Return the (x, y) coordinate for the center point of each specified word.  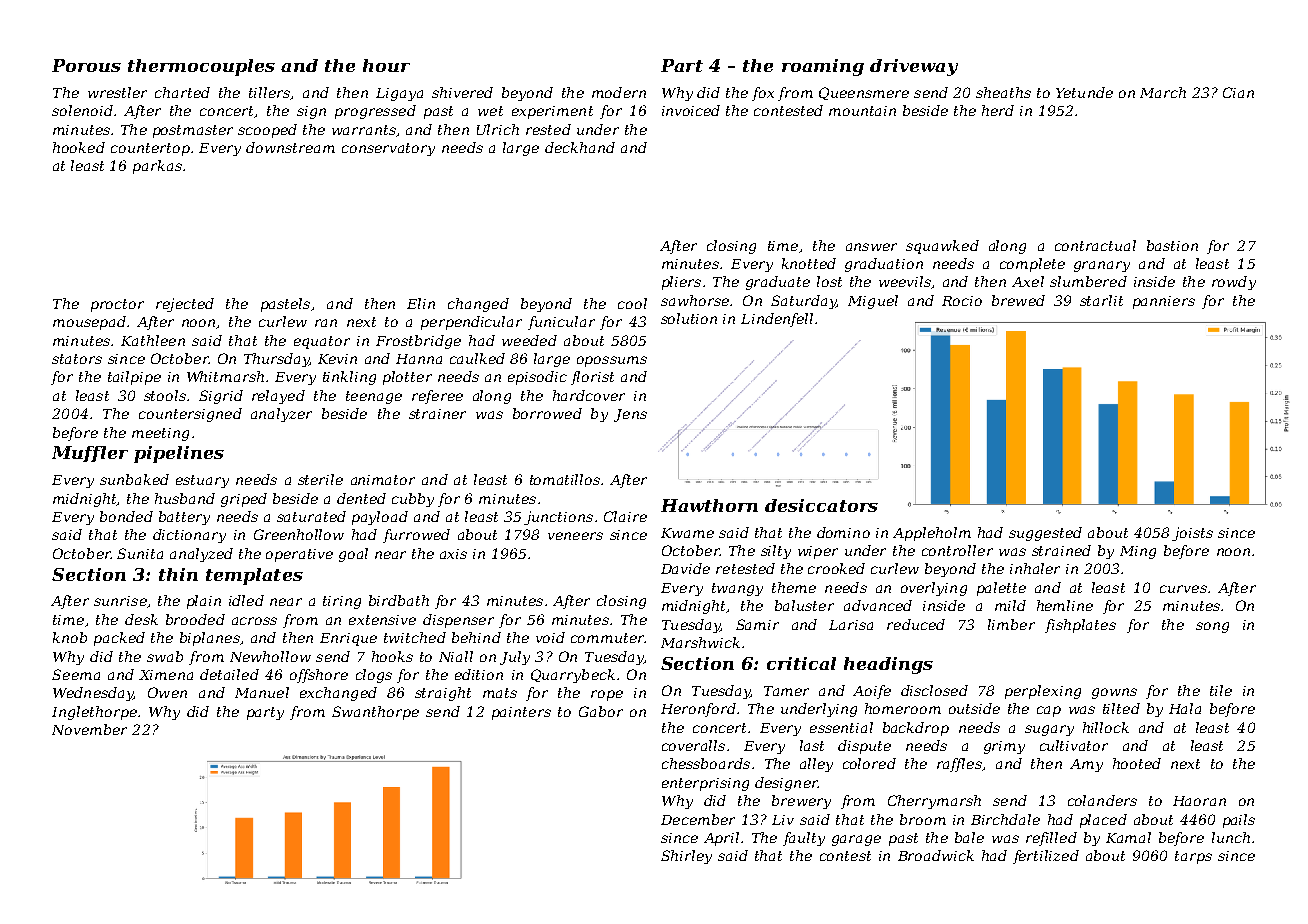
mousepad (89, 323)
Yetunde (1084, 92)
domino (843, 532)
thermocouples (201, 67)
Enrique (348, 639)
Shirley (686, 857)
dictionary (189, 536)
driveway (914, 67)
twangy (737, 589)
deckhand (580, 147)
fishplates (1080, 626)
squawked (942, 247)
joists (1192, 534)
